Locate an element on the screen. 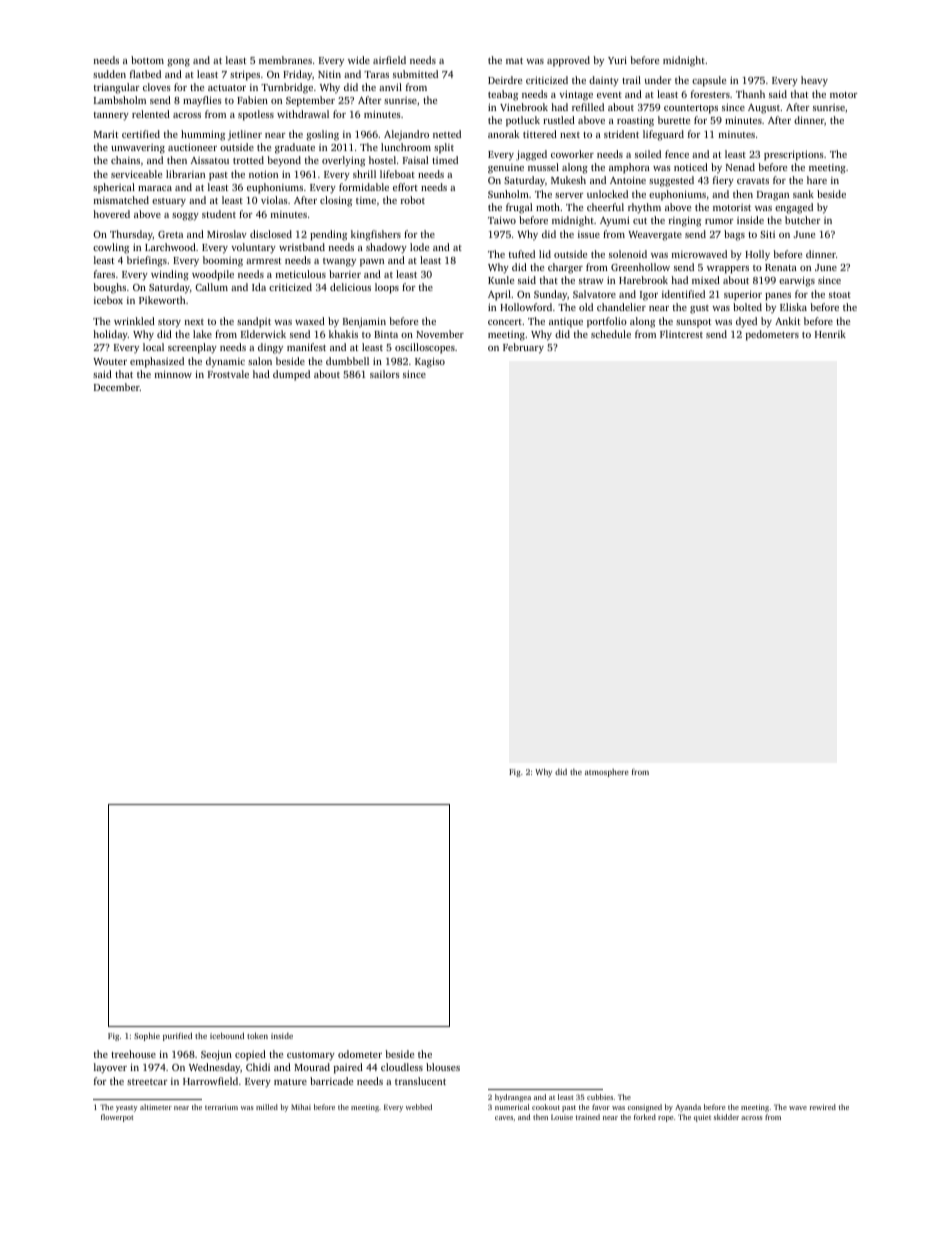 The image size is (952, 1233). odometer is located at coordinates (360, 1054).
